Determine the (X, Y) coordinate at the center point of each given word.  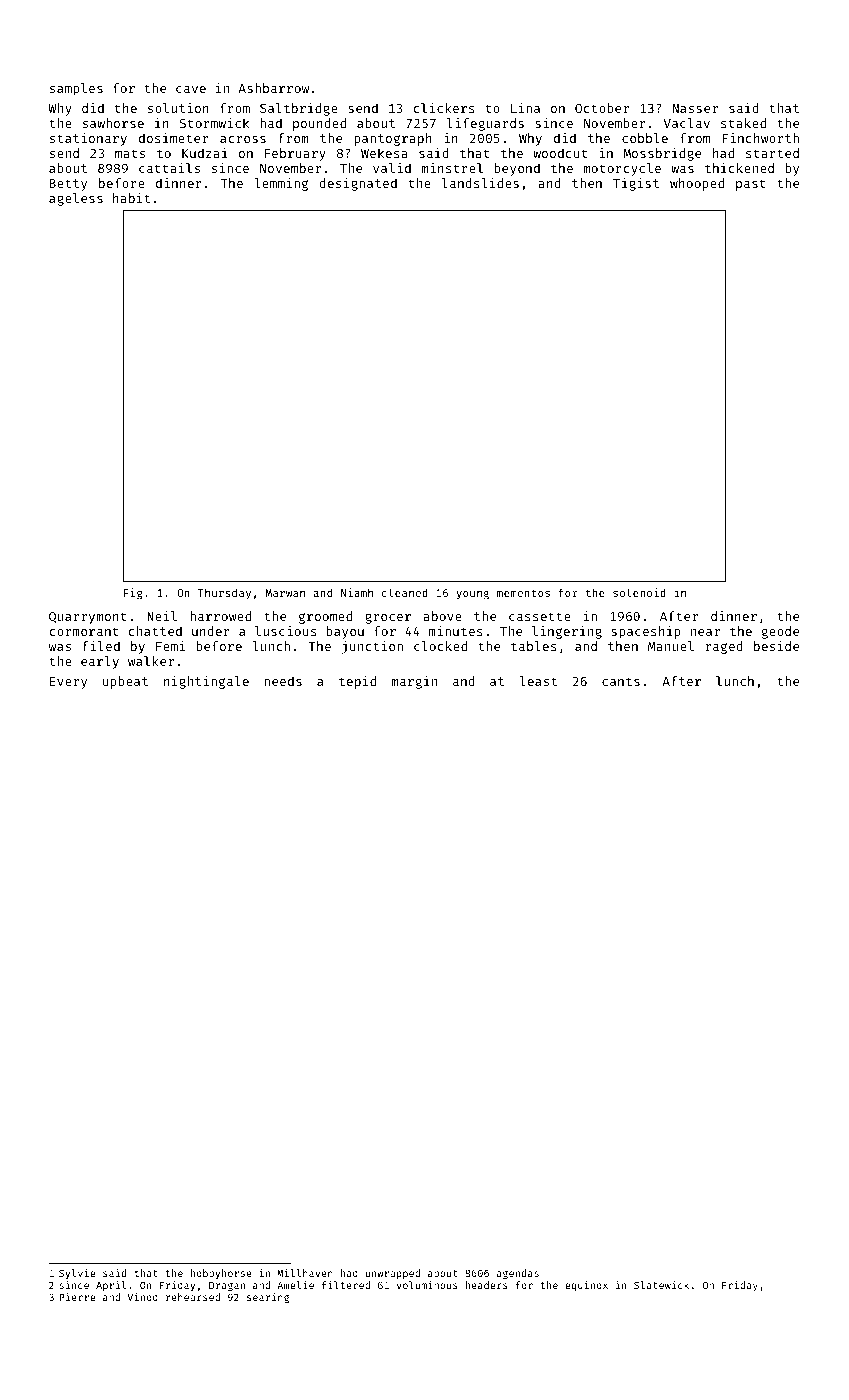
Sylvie (77, 1274)
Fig (133, 594)
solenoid (639, 592)
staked (743, 123)
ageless (76, 199)
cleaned (405, 592)
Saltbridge (299, 109)
